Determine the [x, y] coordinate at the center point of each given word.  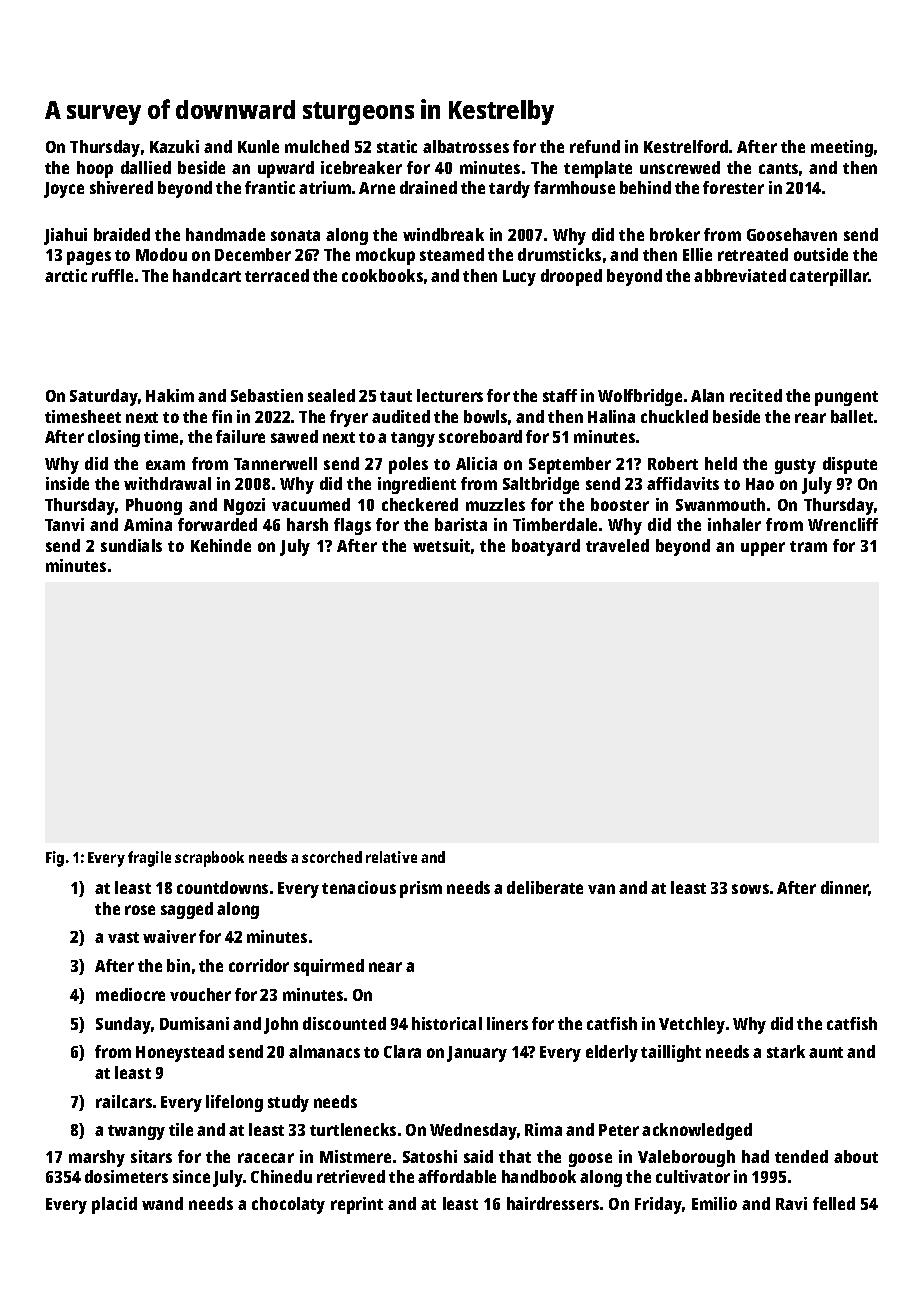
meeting [842, 148]
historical [447, 1023]
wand [162, 1203]
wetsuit [441, 545]
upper [763, 549]
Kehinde [221, 545]
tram [808, 546]
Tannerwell [275, 463]
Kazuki [174, 146]
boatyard [546, 547]
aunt [826, 1052]
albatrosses [466, 146]
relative [391, 857]
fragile [149, 859]
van [601, 889]
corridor [259, 965]
